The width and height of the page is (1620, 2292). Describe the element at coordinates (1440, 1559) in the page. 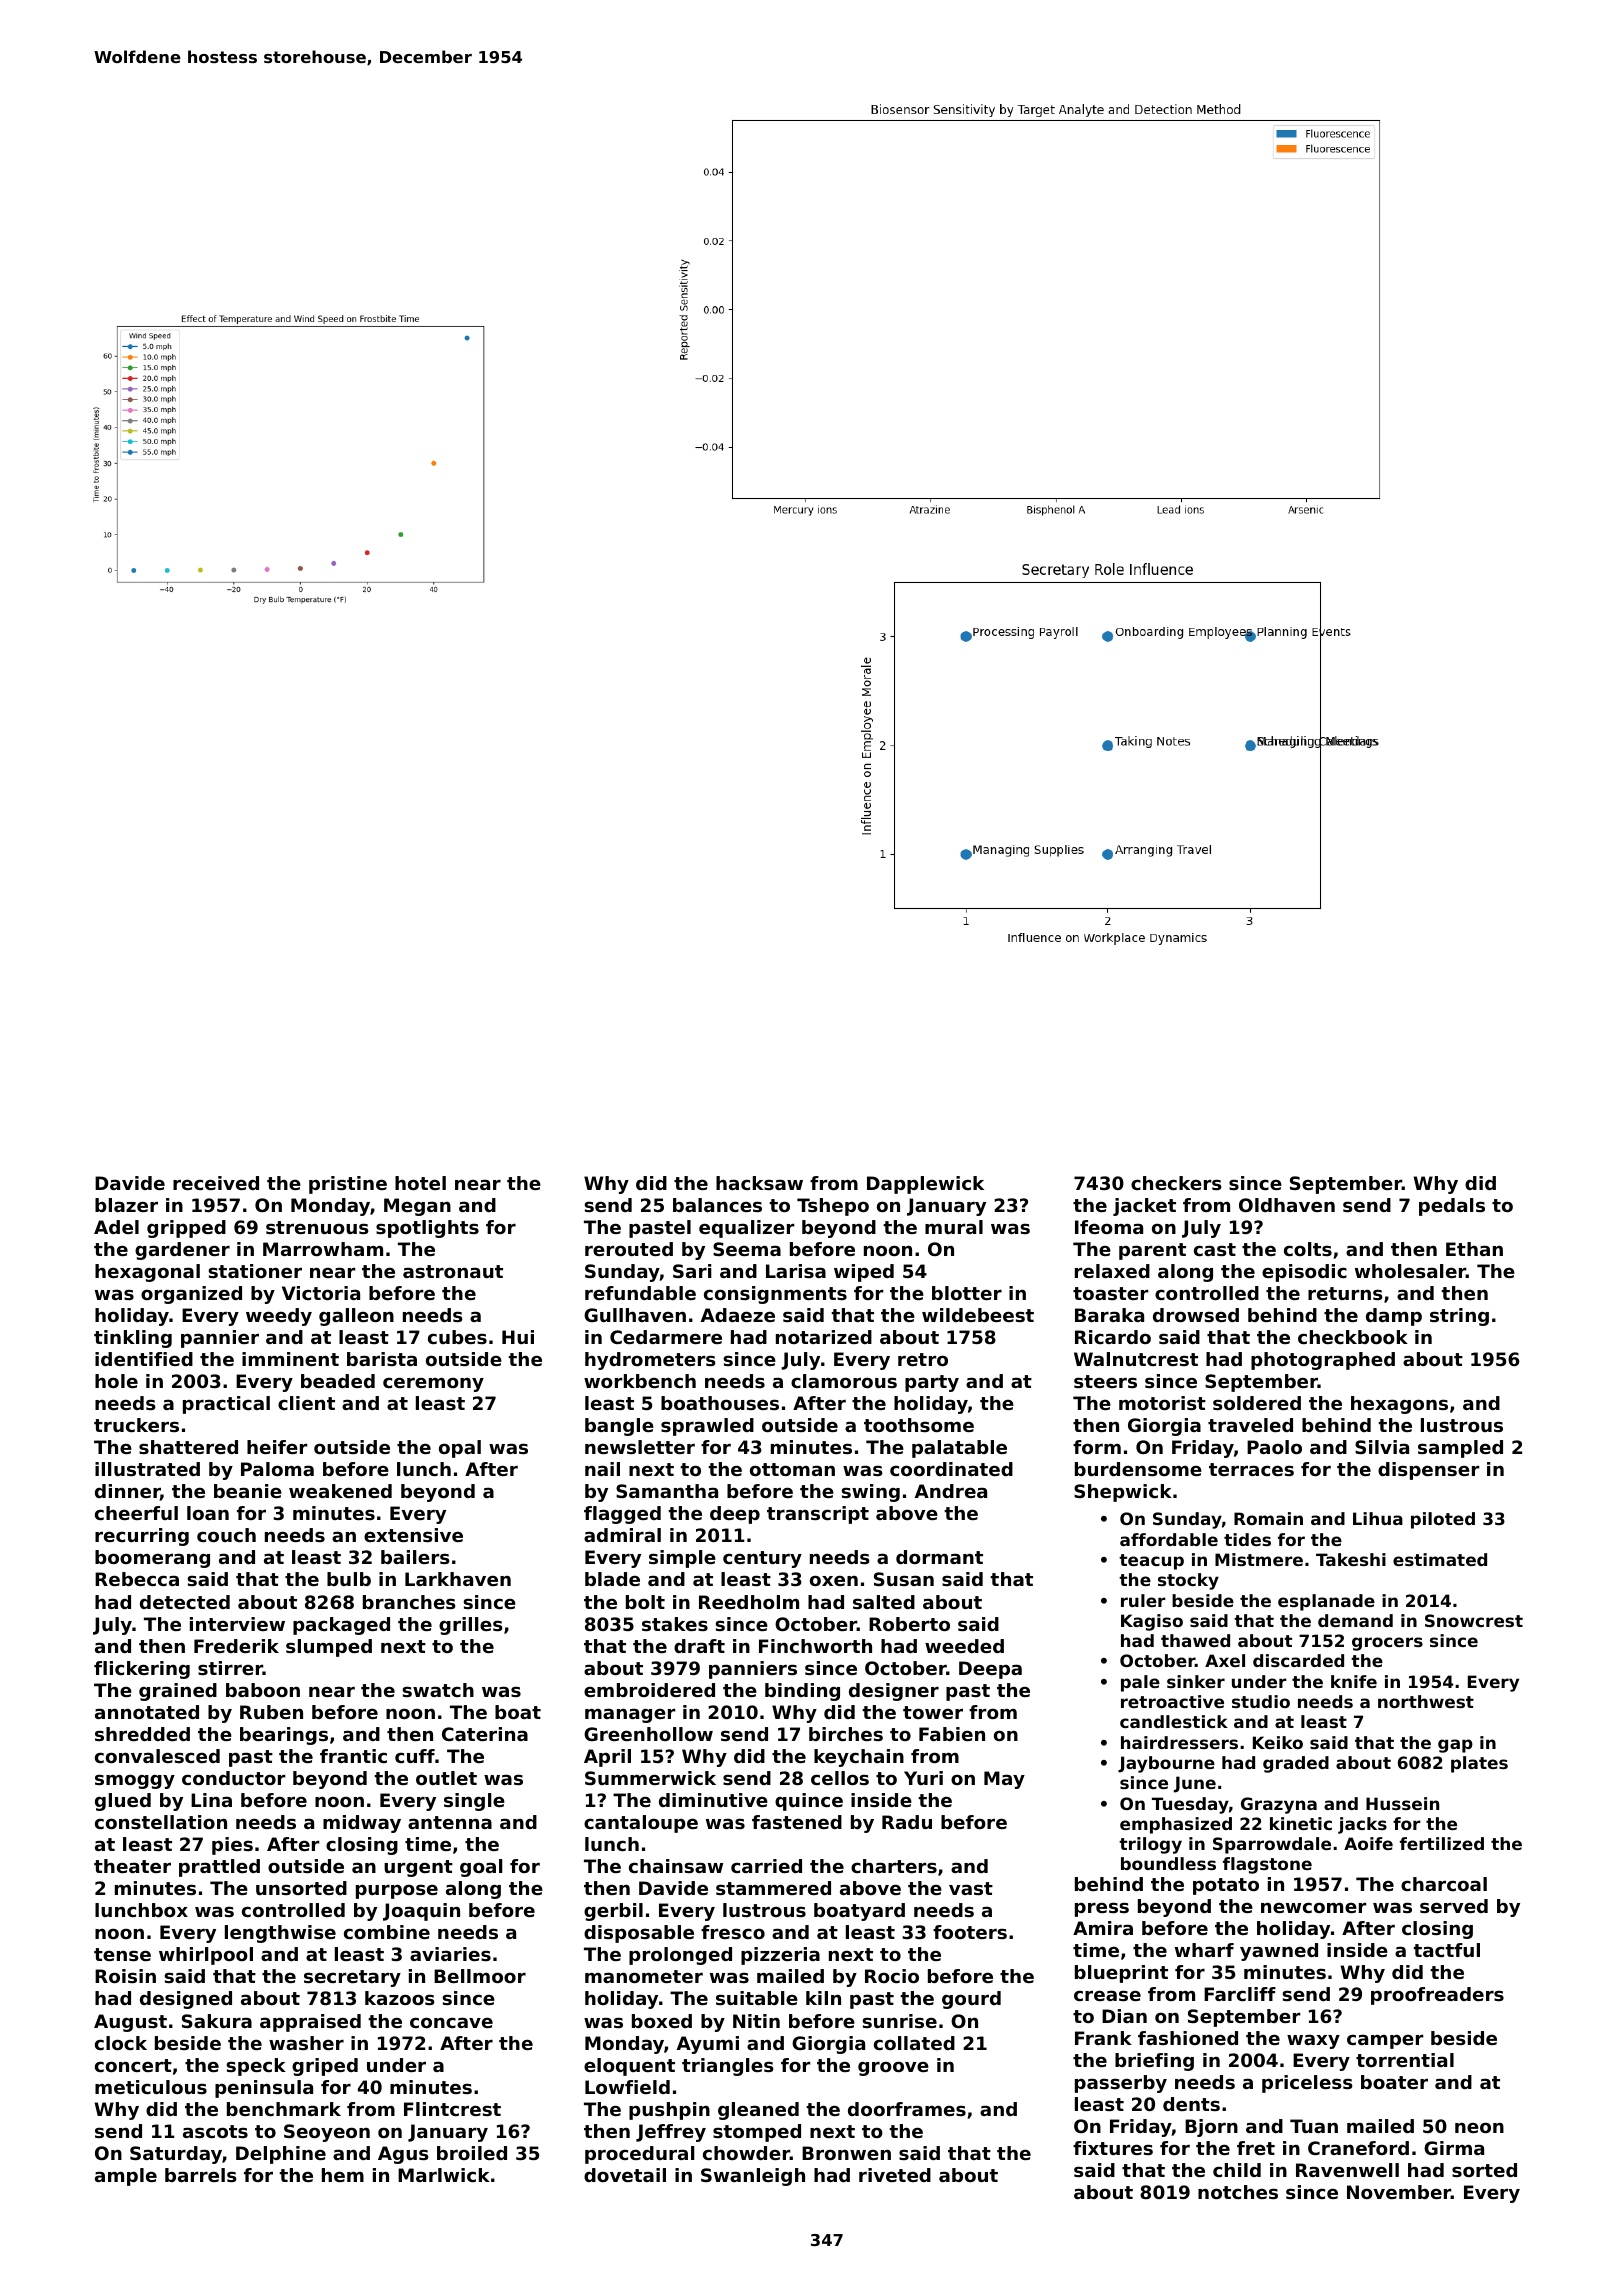

I see `estimated` at that location.
